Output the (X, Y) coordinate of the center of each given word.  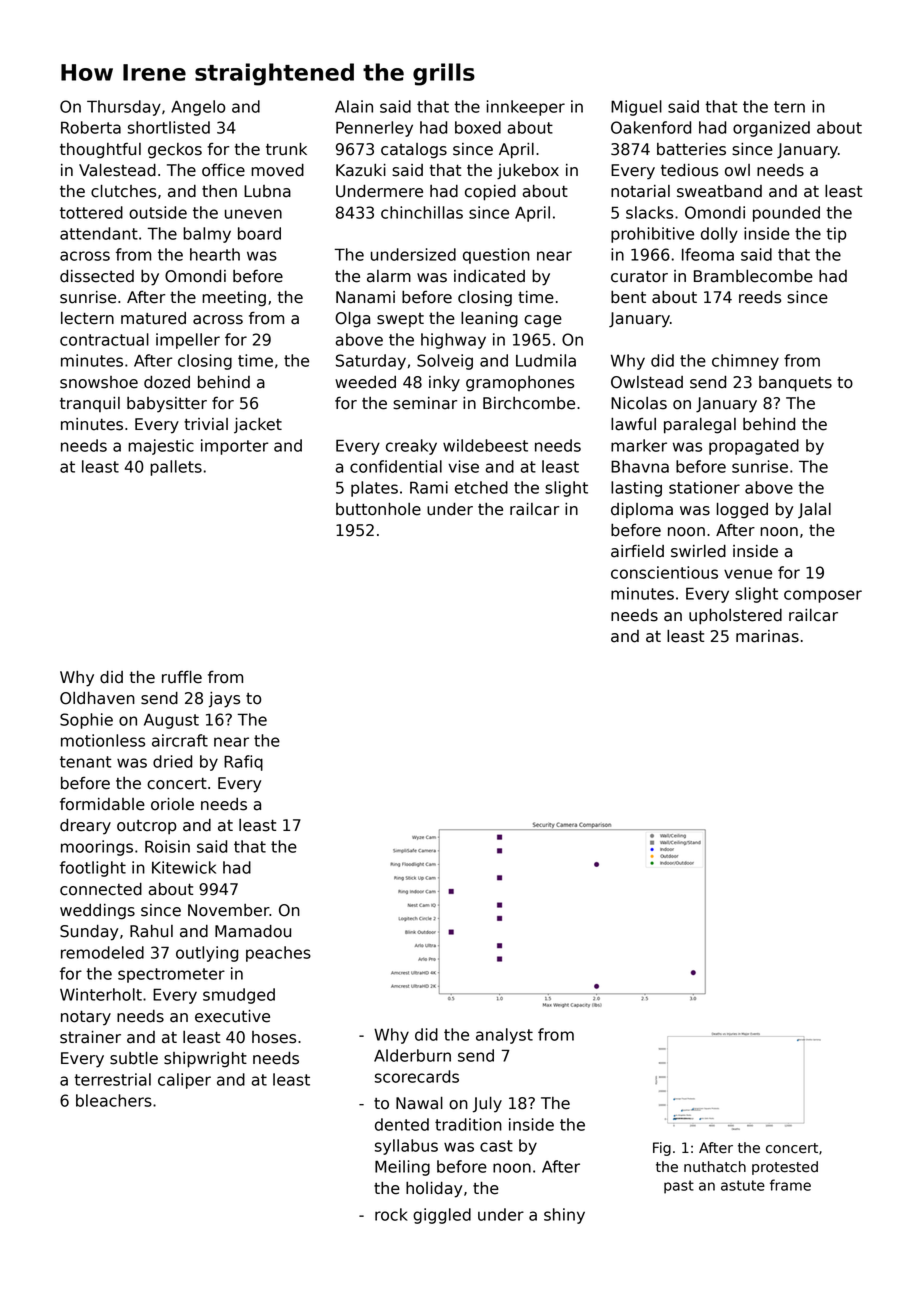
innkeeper (526, 108)
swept (400, 320)
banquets (795, 384)
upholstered (735, 617)
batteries (691, 149)
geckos (175, 151)
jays (224, 700)
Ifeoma (708, 254)
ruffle (182, 677)
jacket (258, 426)
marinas (767, 636)
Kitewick (184, 867)
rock (391, 1214)
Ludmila (546, 360)
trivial (206, 424)
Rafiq (243, 763)
